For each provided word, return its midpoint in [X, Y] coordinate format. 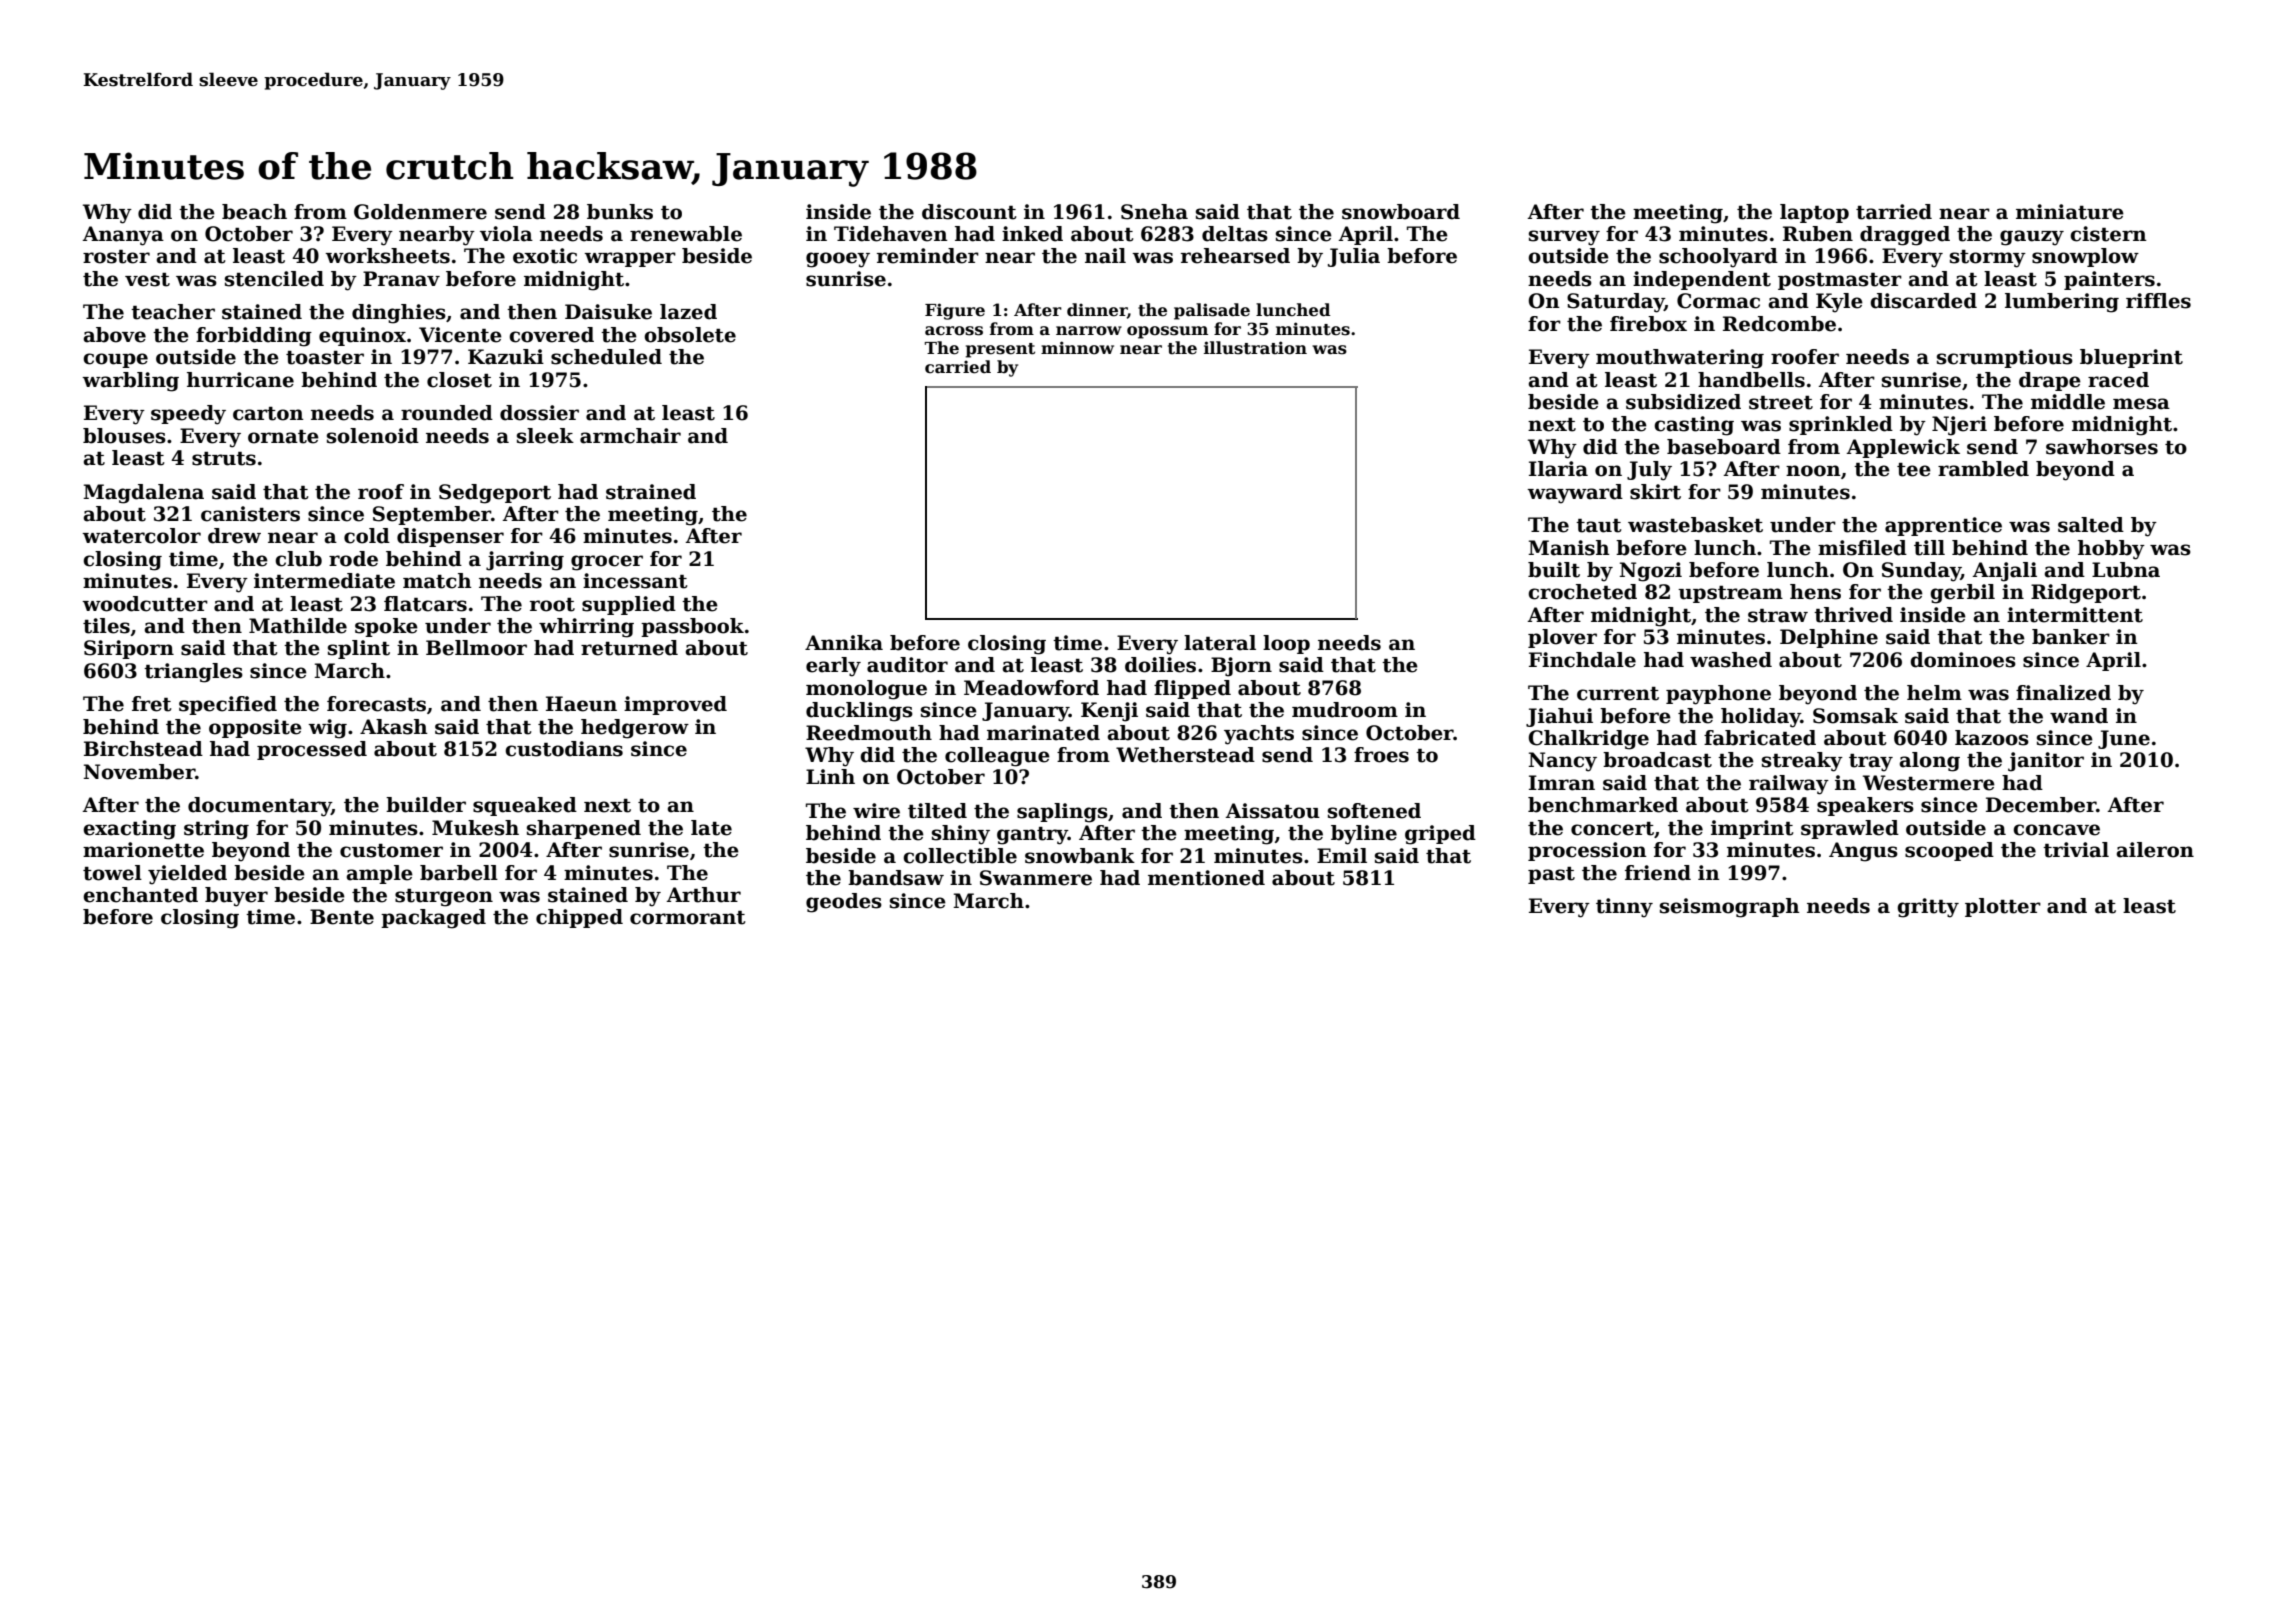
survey [1564, 238]
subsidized [1683, 402]
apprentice [1943, 526]
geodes [844, 903]
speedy [188, 415]
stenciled [274, 279]
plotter [2003, 907]
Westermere [1929, 783]
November [139, 772]
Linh [830, 776]
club [298, 559]
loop [1286, 644]
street [1781, 403]
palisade [1212, 311]
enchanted [140, 895]
